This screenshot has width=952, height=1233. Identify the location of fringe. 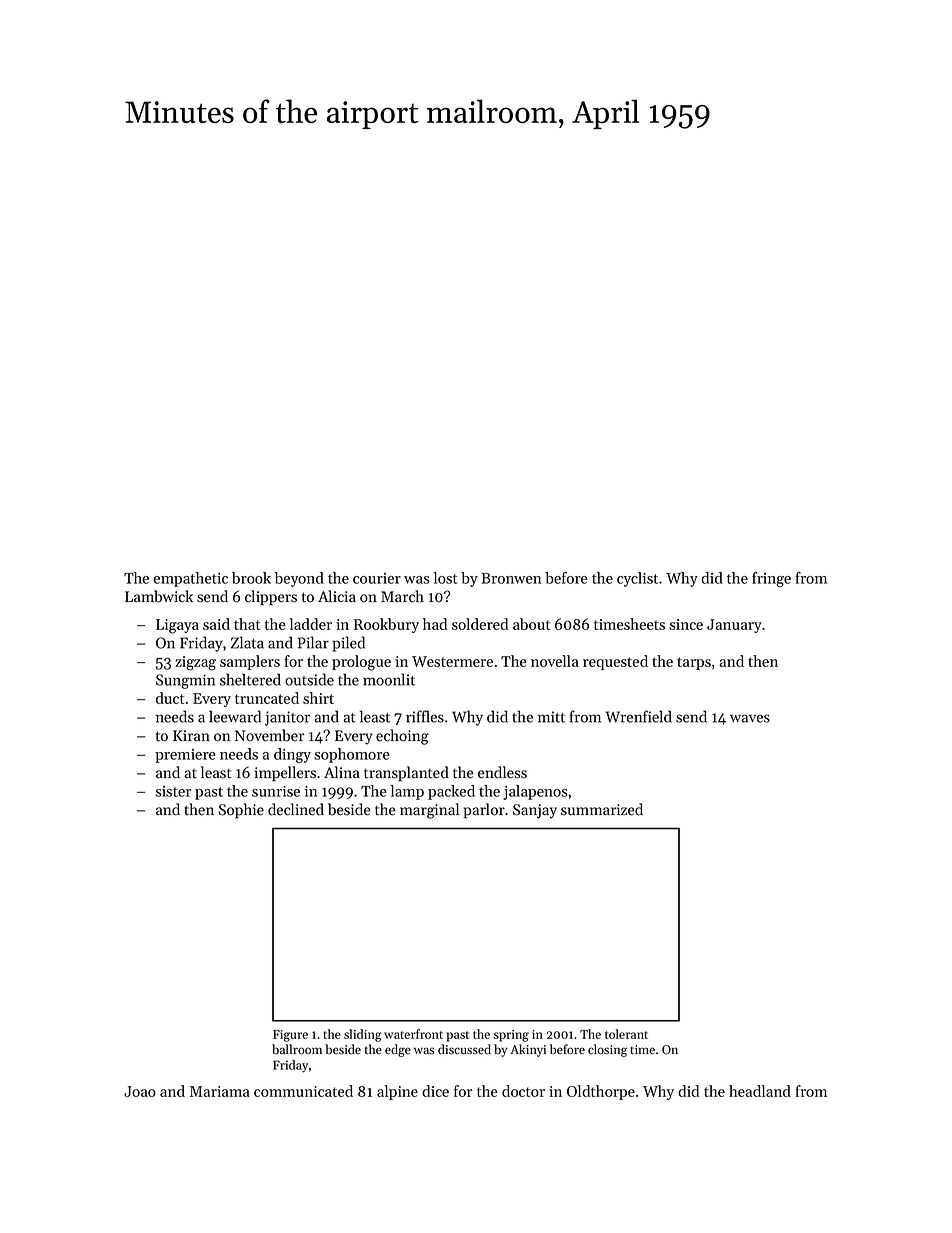
(771, 579).
